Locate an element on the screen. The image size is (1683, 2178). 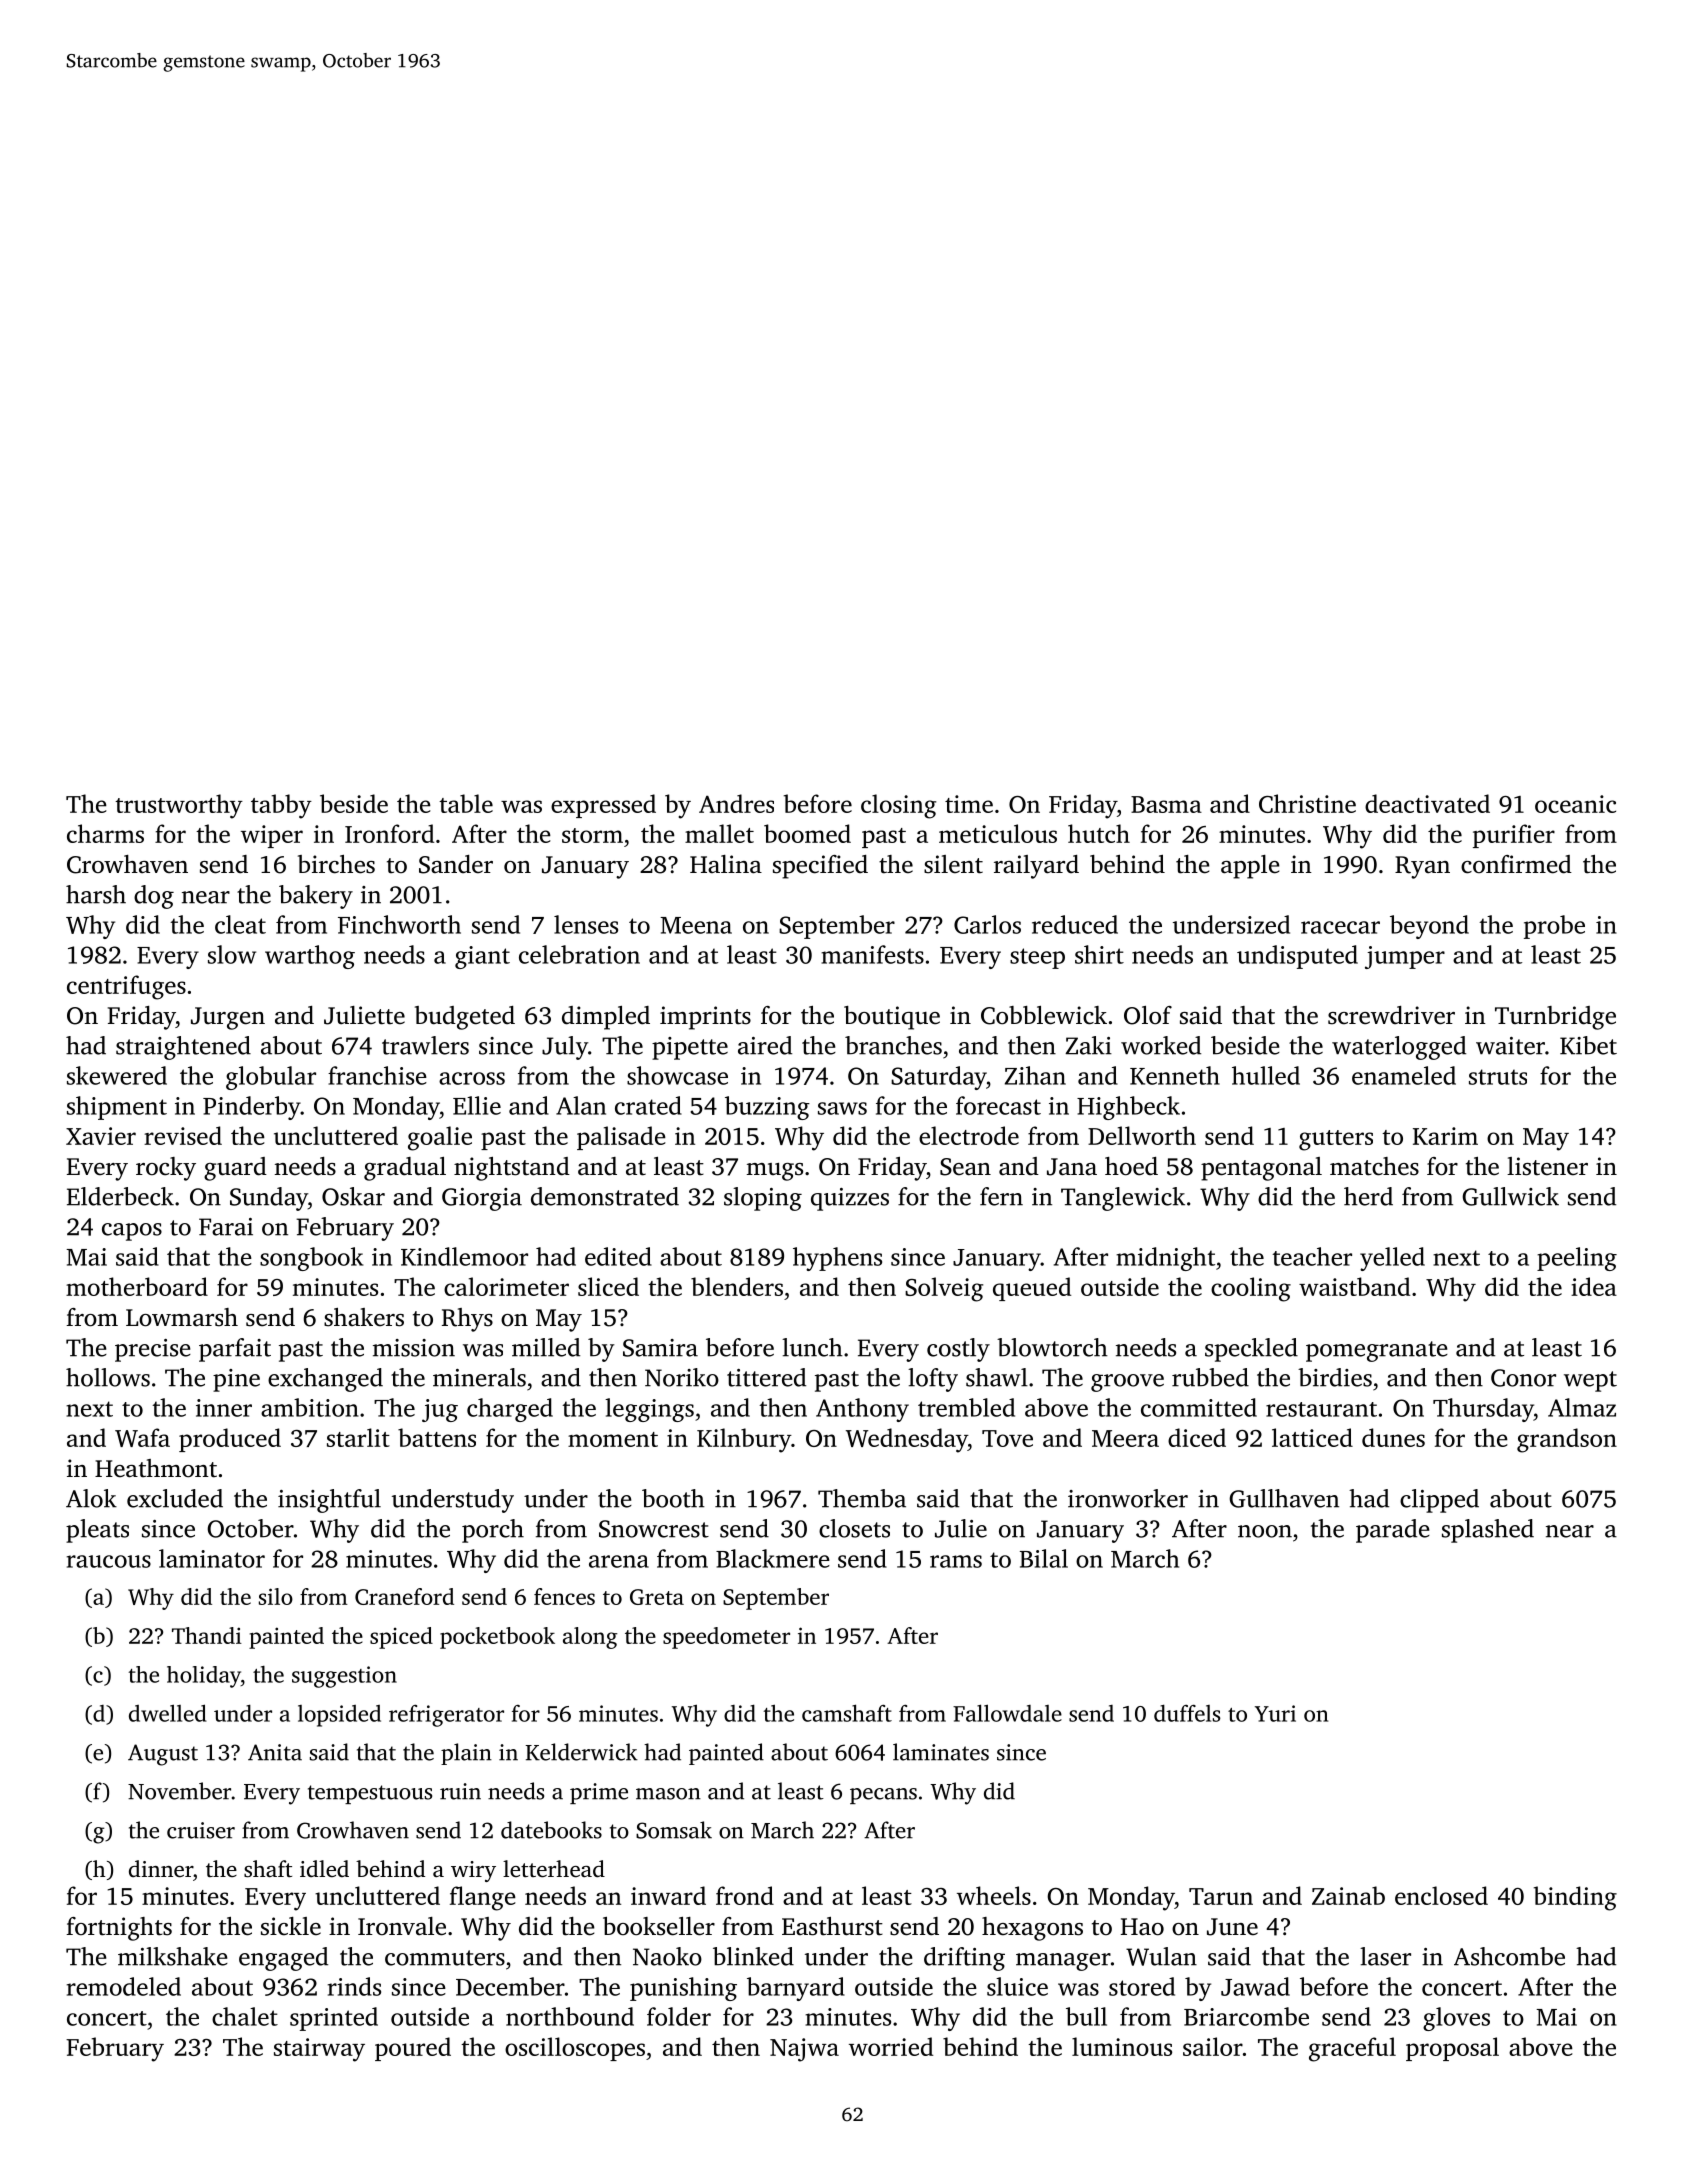
time is located at coordinates (969, 804).
